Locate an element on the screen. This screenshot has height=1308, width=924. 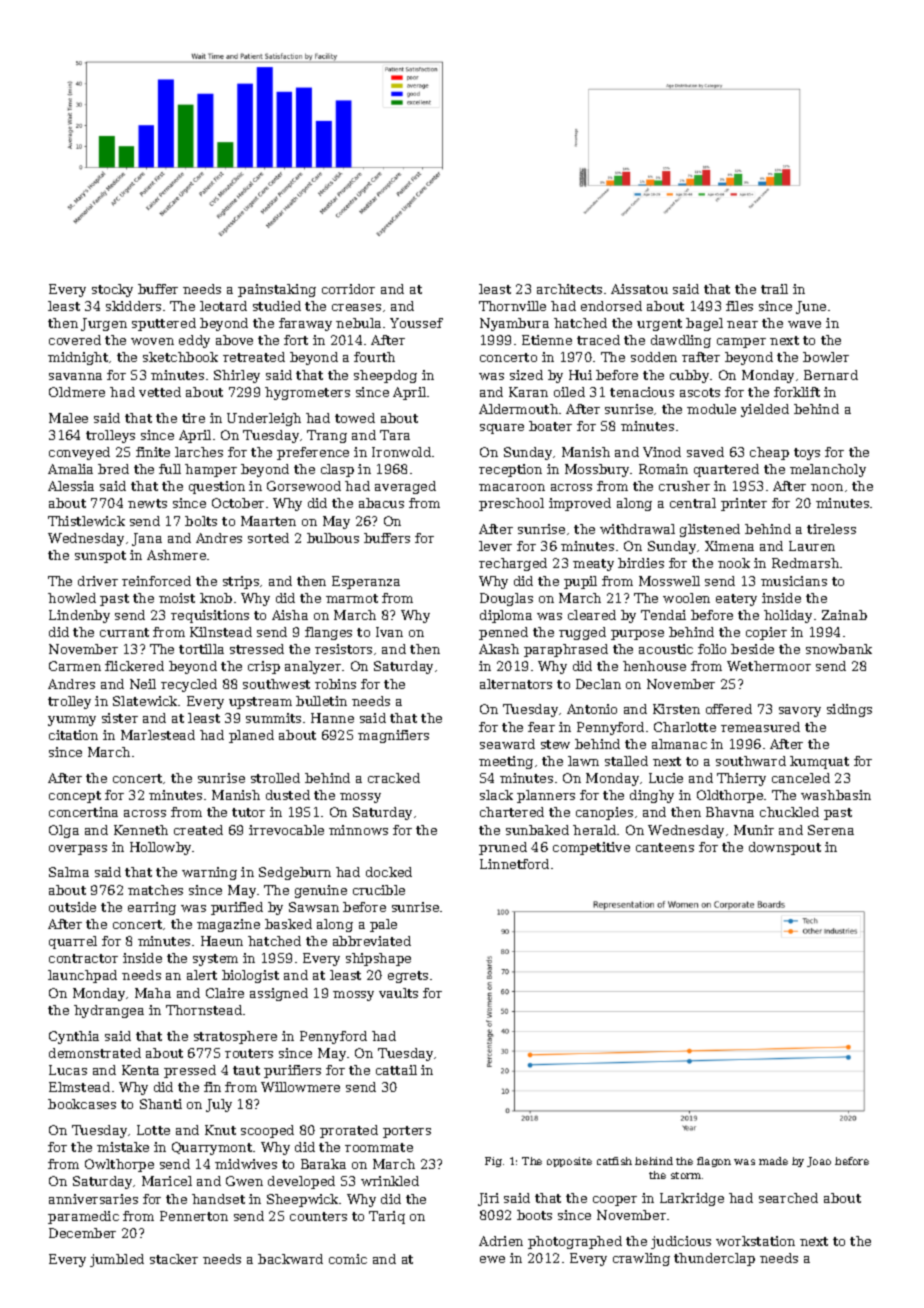
painstaking is located at coordinates (277, 290).
